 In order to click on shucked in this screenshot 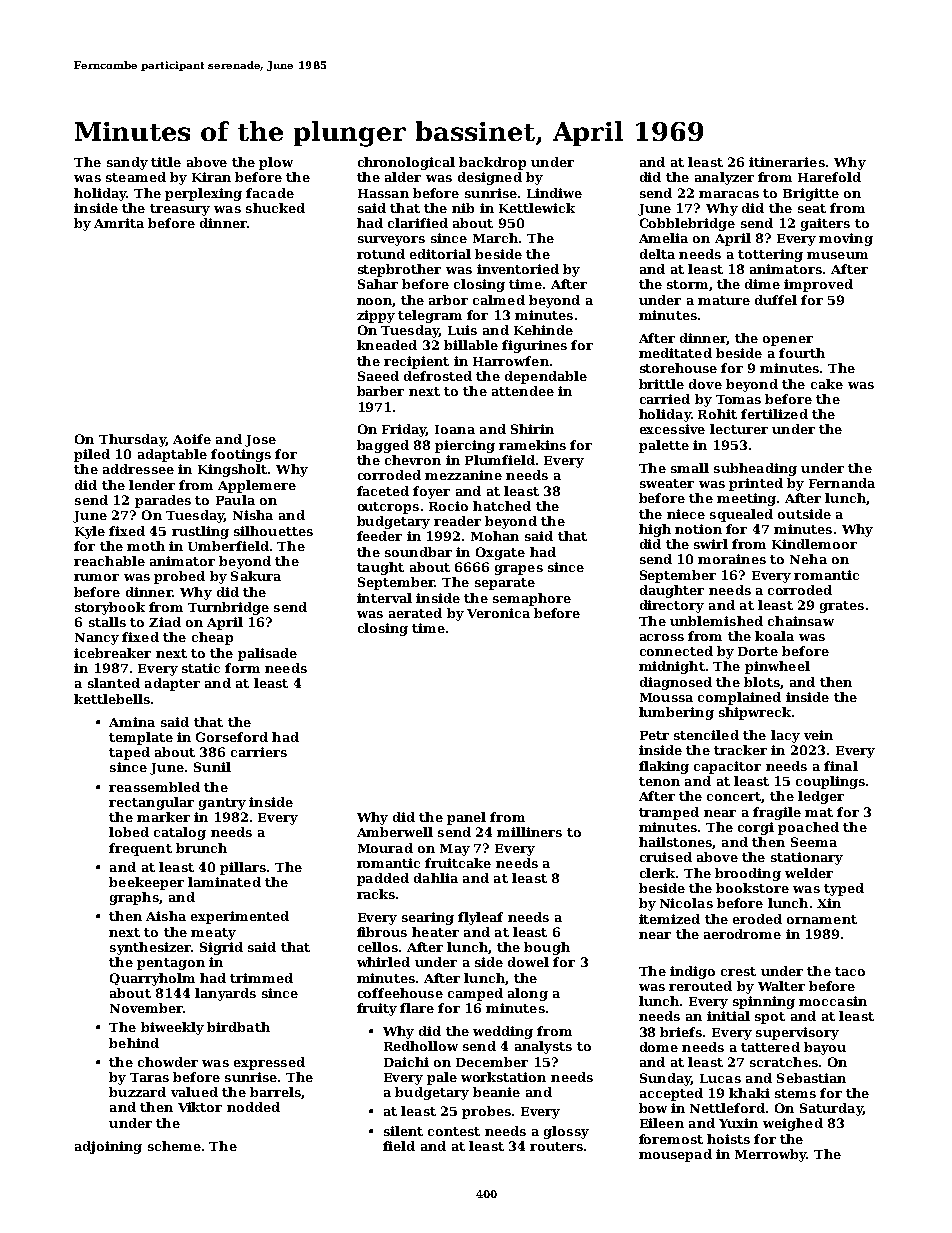, I will do `click(275, 208)`.
